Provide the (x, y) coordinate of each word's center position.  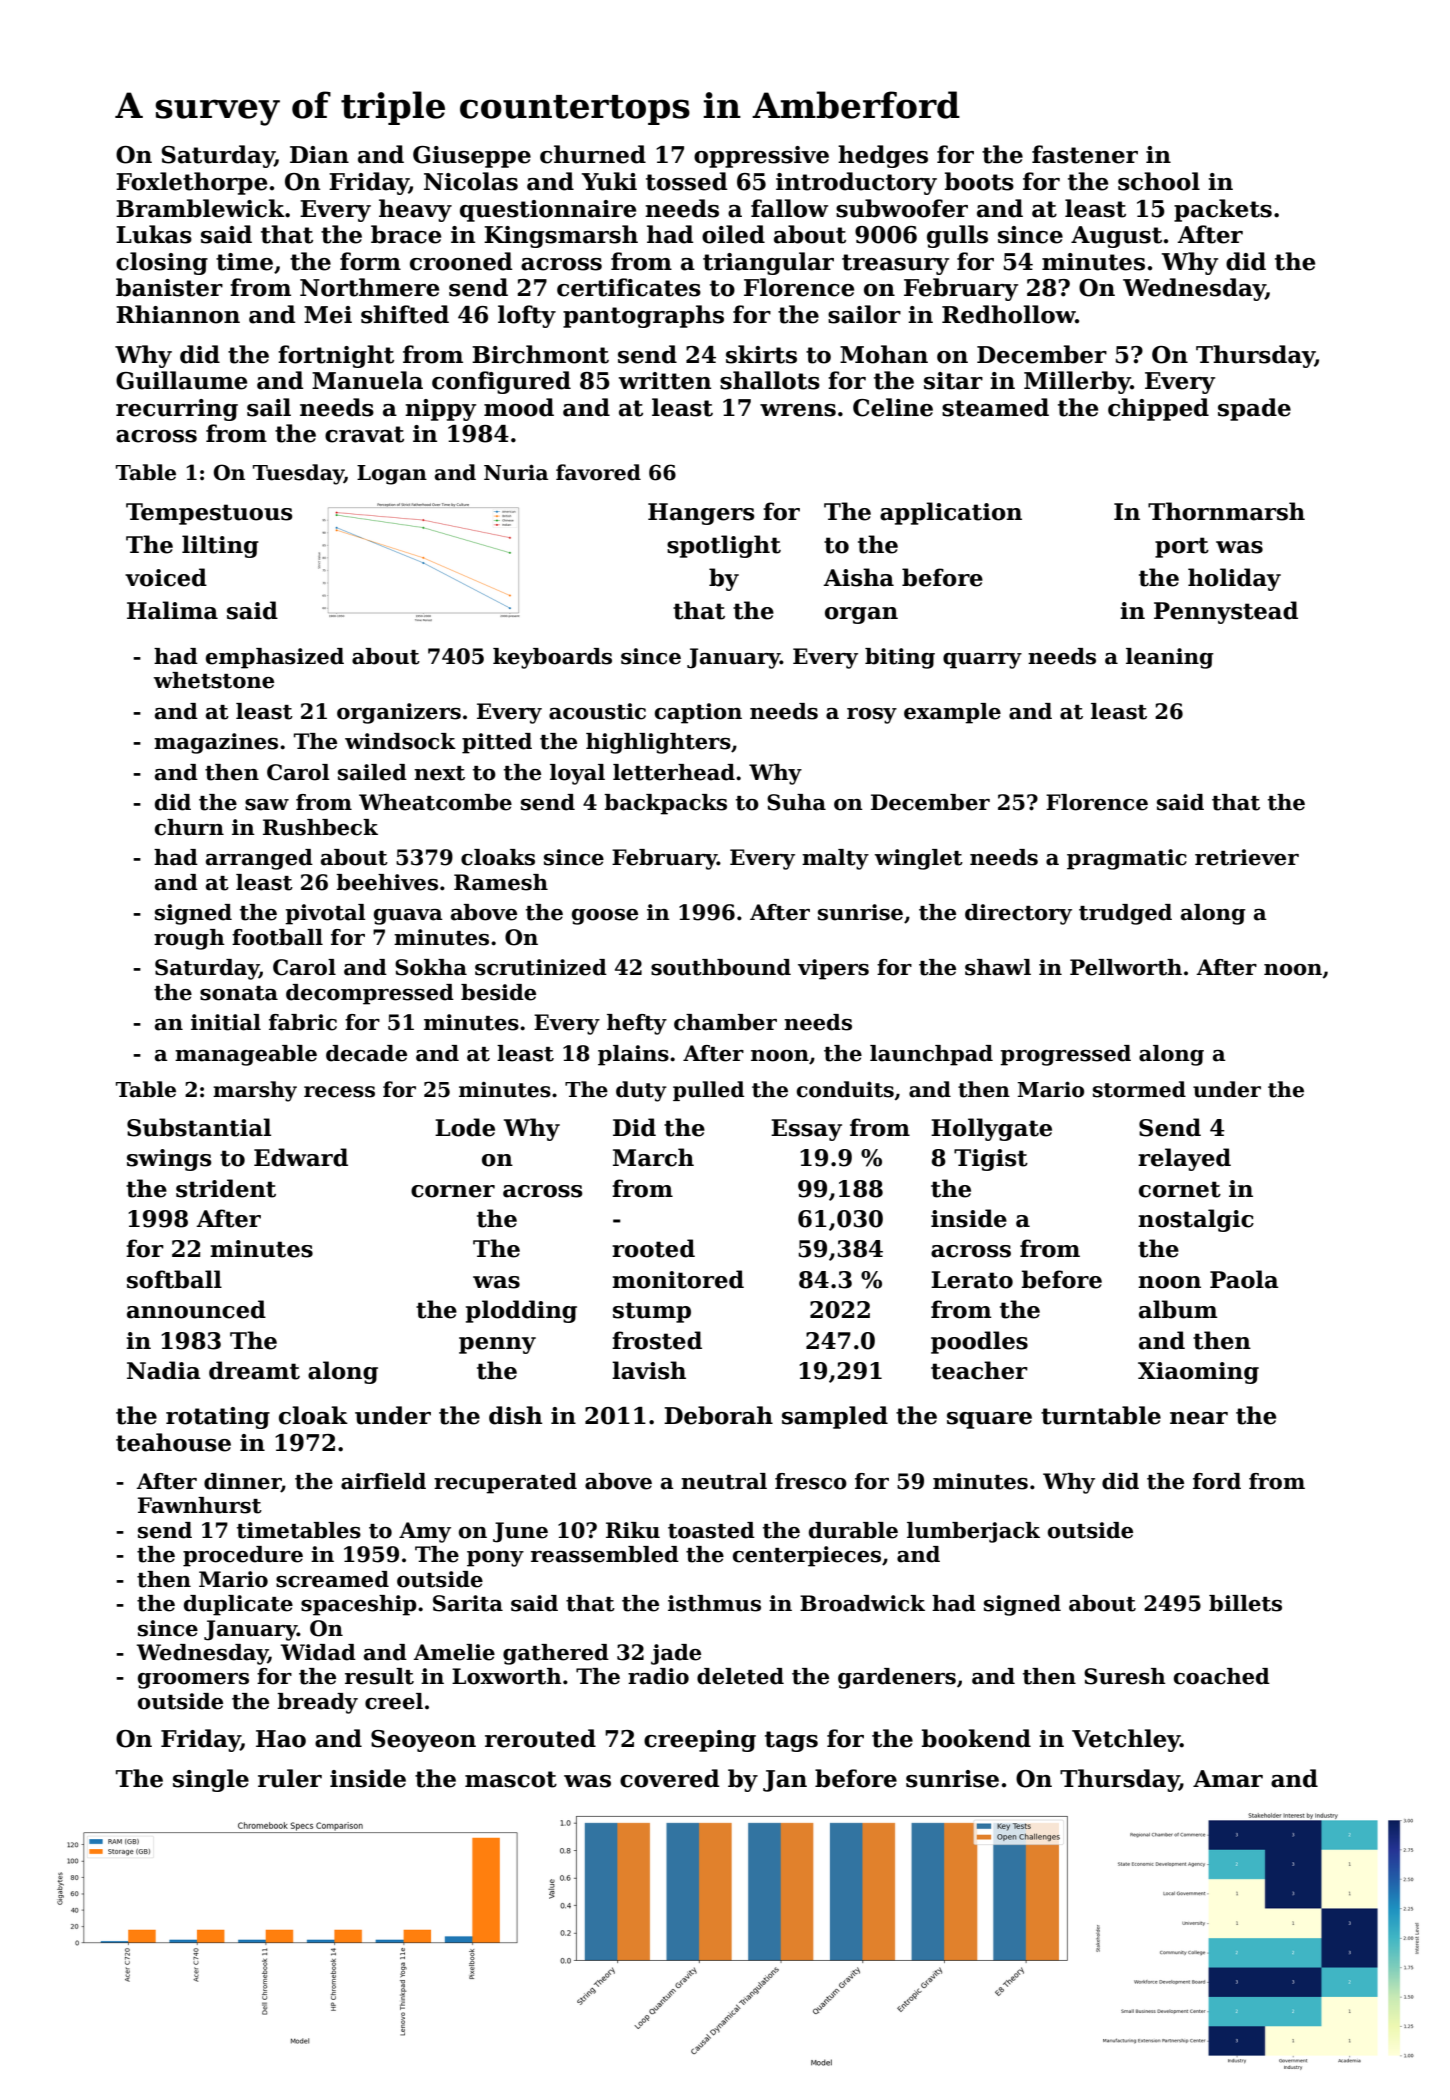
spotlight (724, 546)
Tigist (991, 1160)
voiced (166, 577)
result (379, 1676)
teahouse (173, 1442)
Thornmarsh (1226, 511)
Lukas (154, 234)
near (1199, 1418)
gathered (556, 1654)
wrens (798, 410)
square (989, 1420)
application (951, 513)
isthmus (714, 1603)
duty (641, 1091)
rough (189, 939)
